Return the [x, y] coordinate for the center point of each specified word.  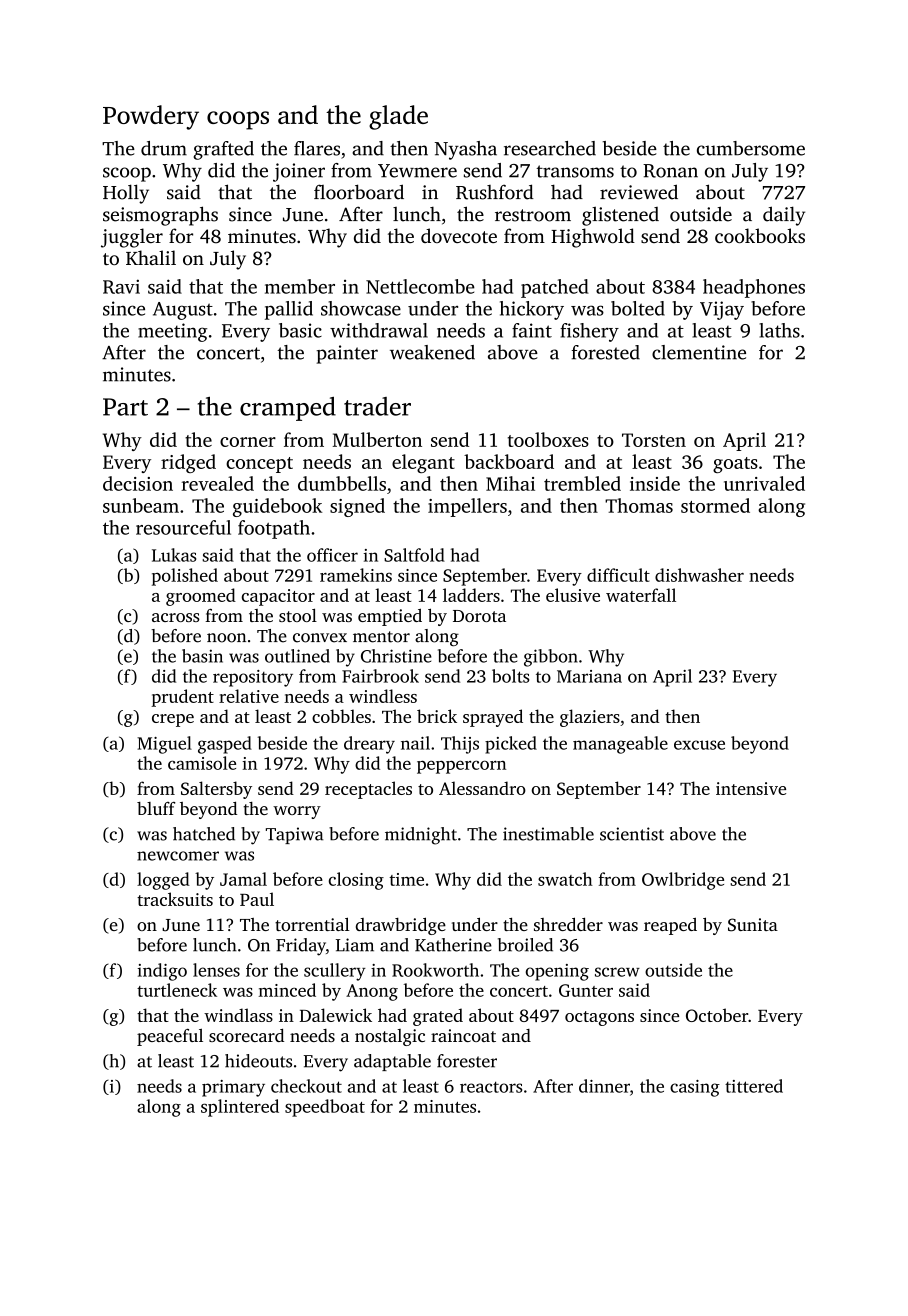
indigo [162, 972]
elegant [423, 463]
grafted [223, 150]
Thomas [639, 505]
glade [398, 117]
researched [550, 148]
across [176, 617]
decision [138, 483]
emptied [390, 617]
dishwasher [699, 575]
